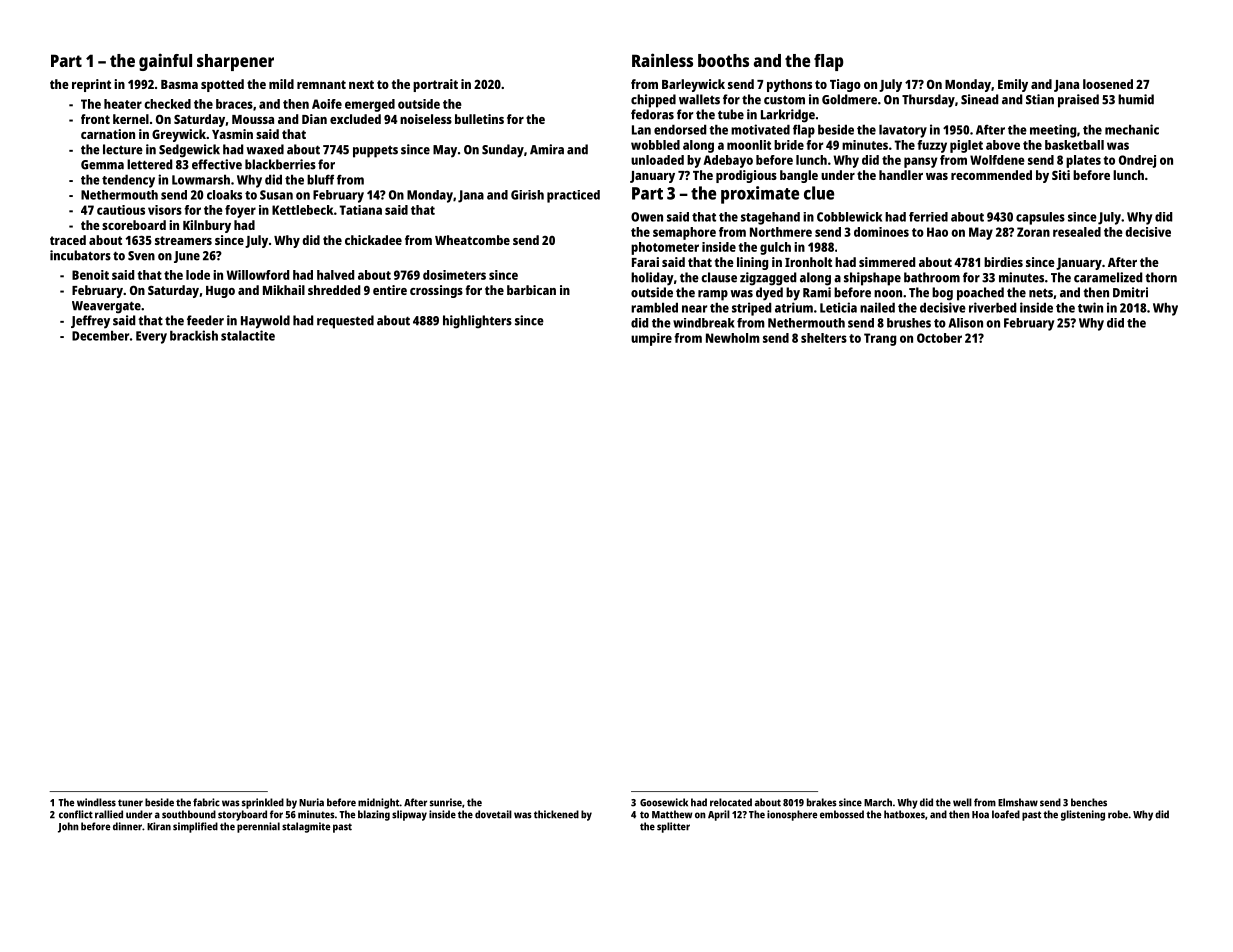 Image resolution: width=1233 pixels, height=952 pixels. I want to click on booths, so click(723, 60).
